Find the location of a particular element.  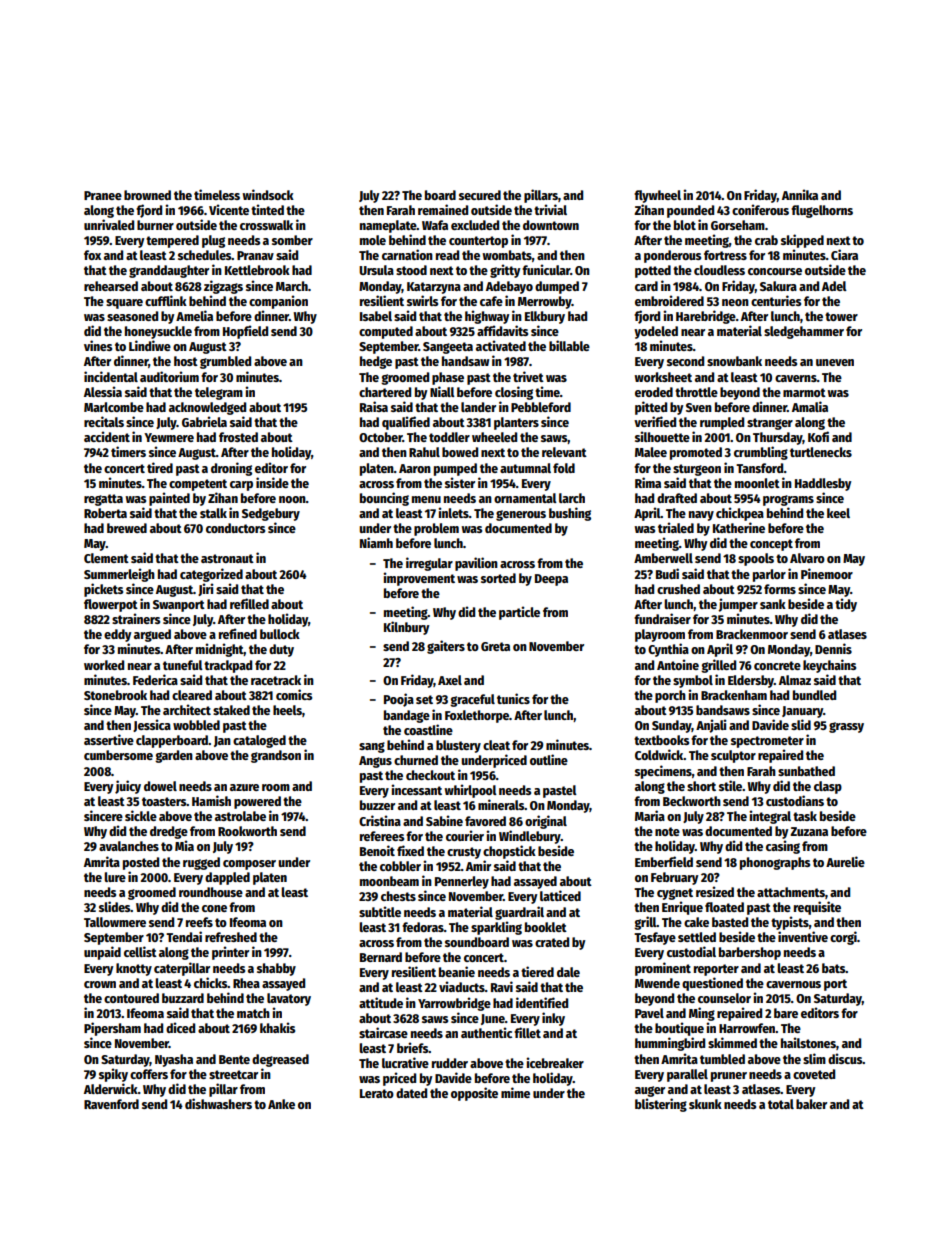

unpaid is located at coordinates (102, 953).
